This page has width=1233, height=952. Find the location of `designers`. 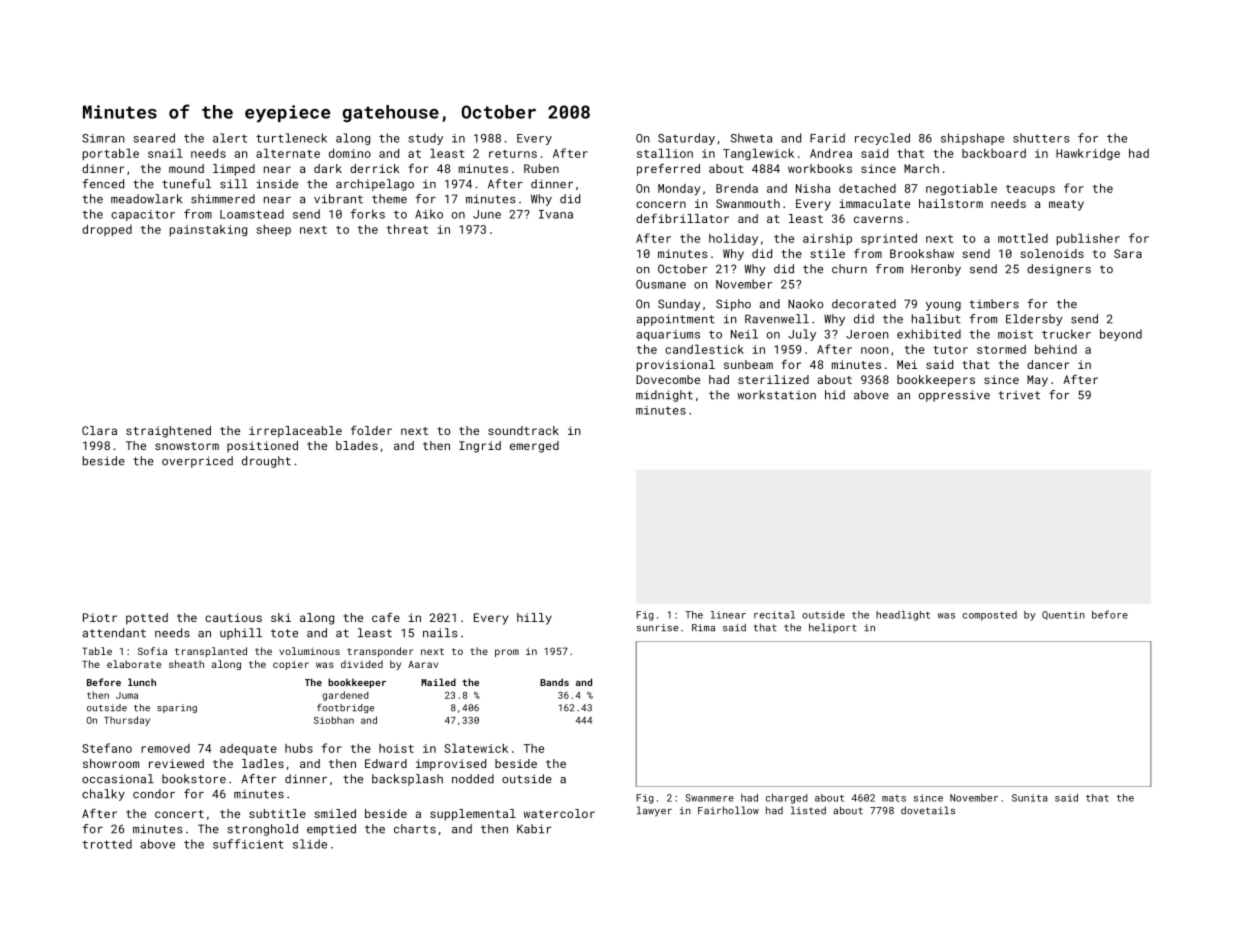

designers is located at coordinates (1059, 270).
